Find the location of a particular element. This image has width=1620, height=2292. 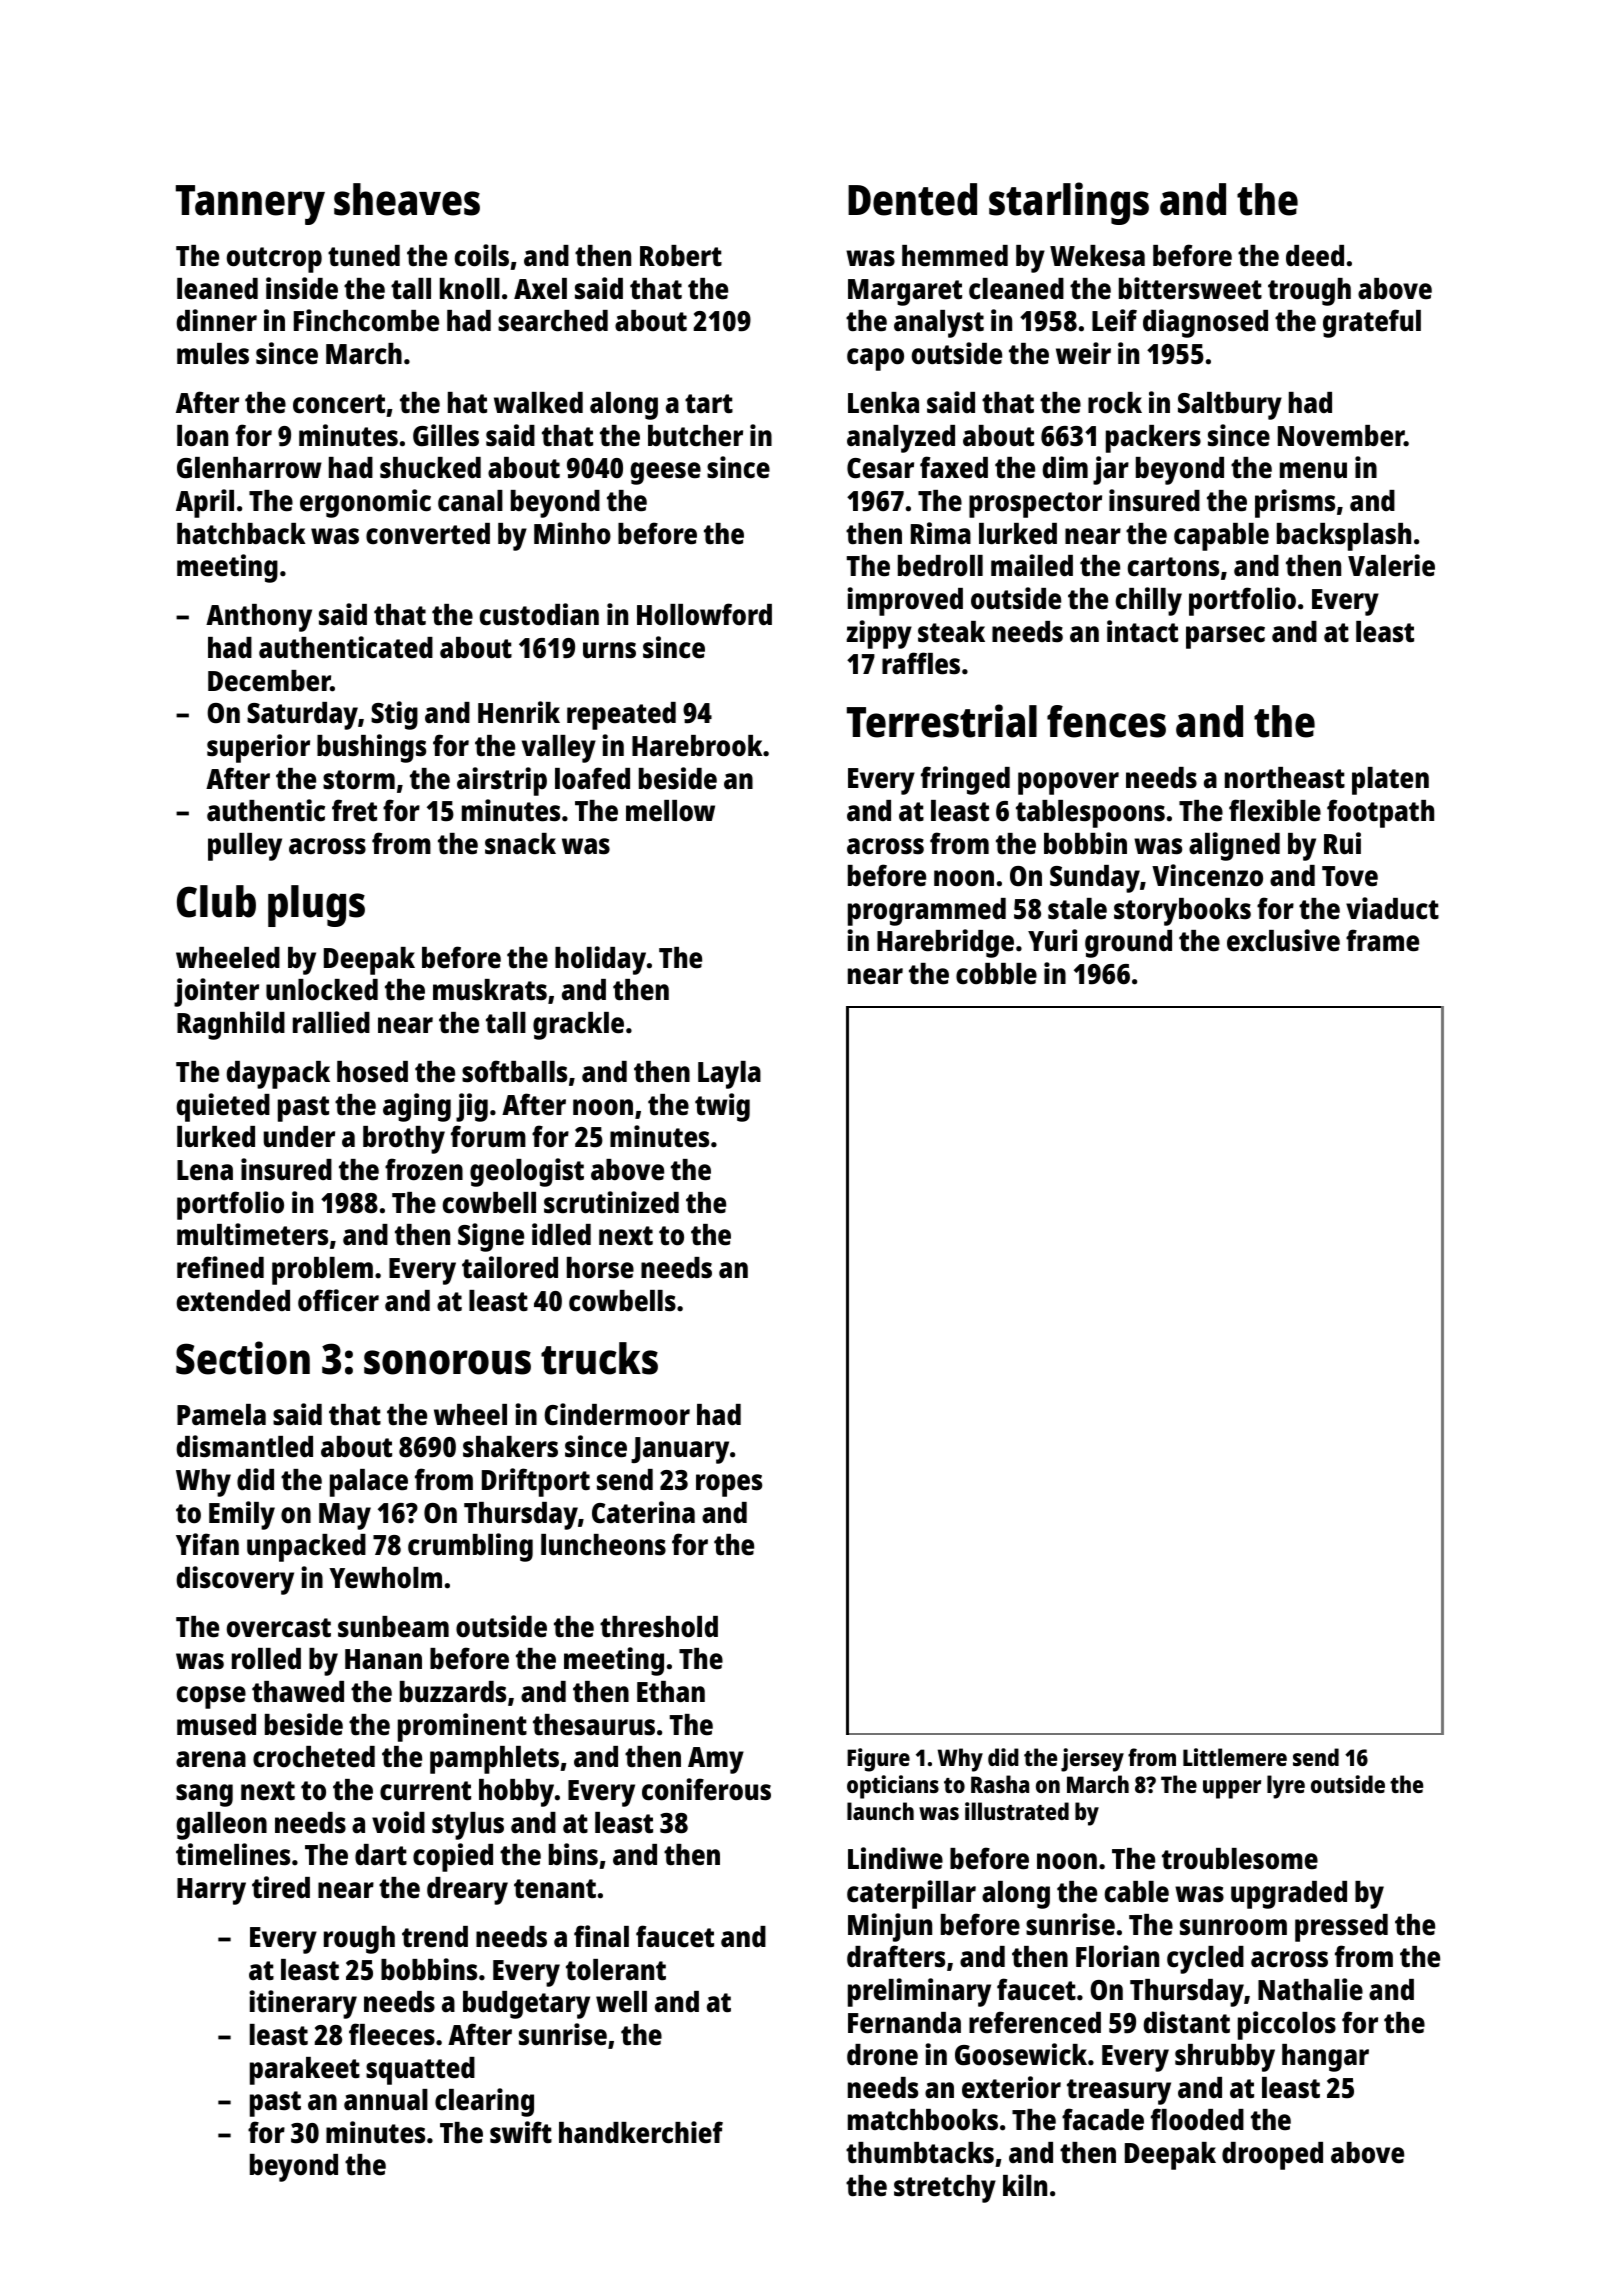

coniferous is located at coordinates (706, 1789).
